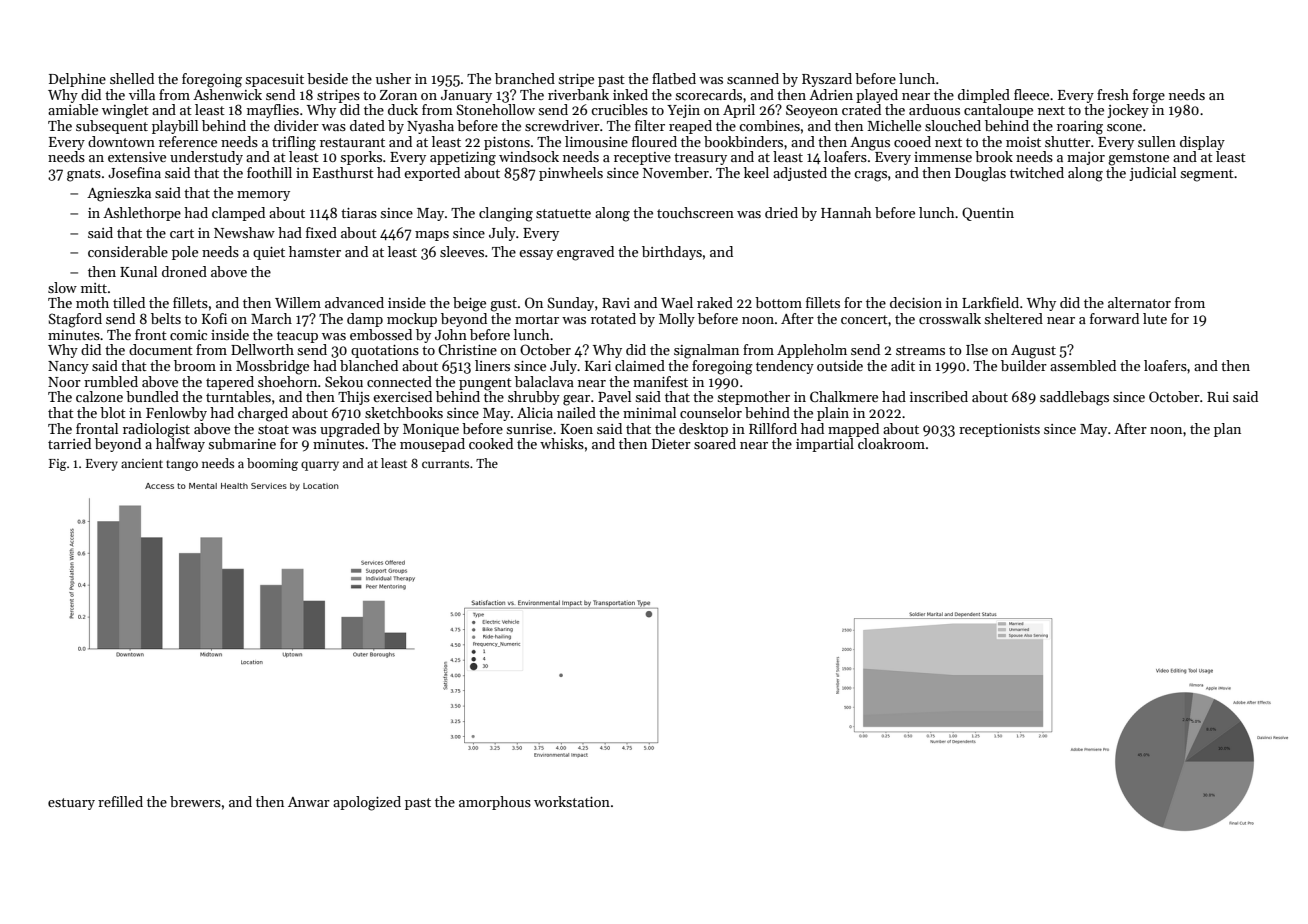  I want to click on amorphous, so click(495, 803).
